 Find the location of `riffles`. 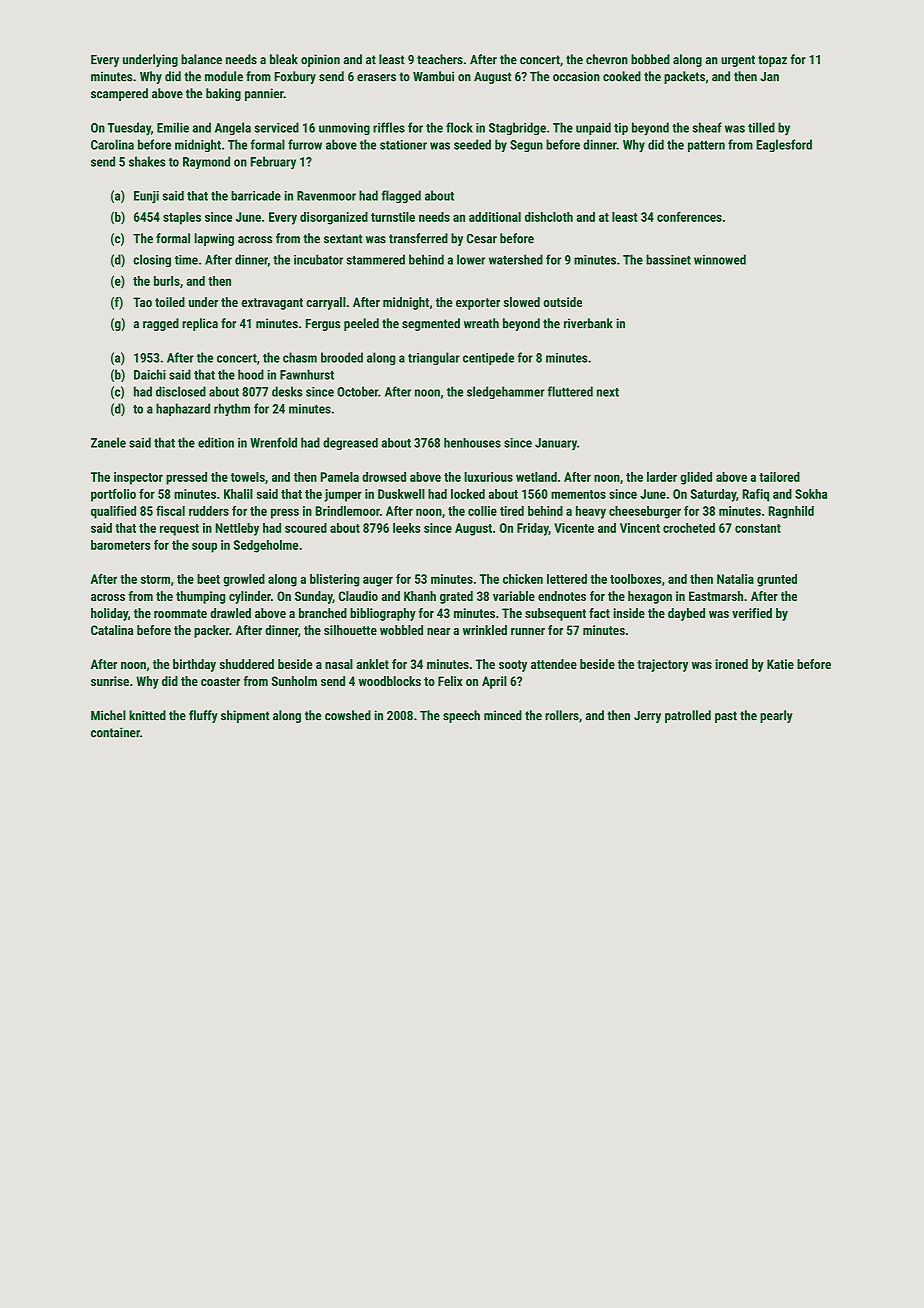

riffles is located at coordinates (389, 127).
